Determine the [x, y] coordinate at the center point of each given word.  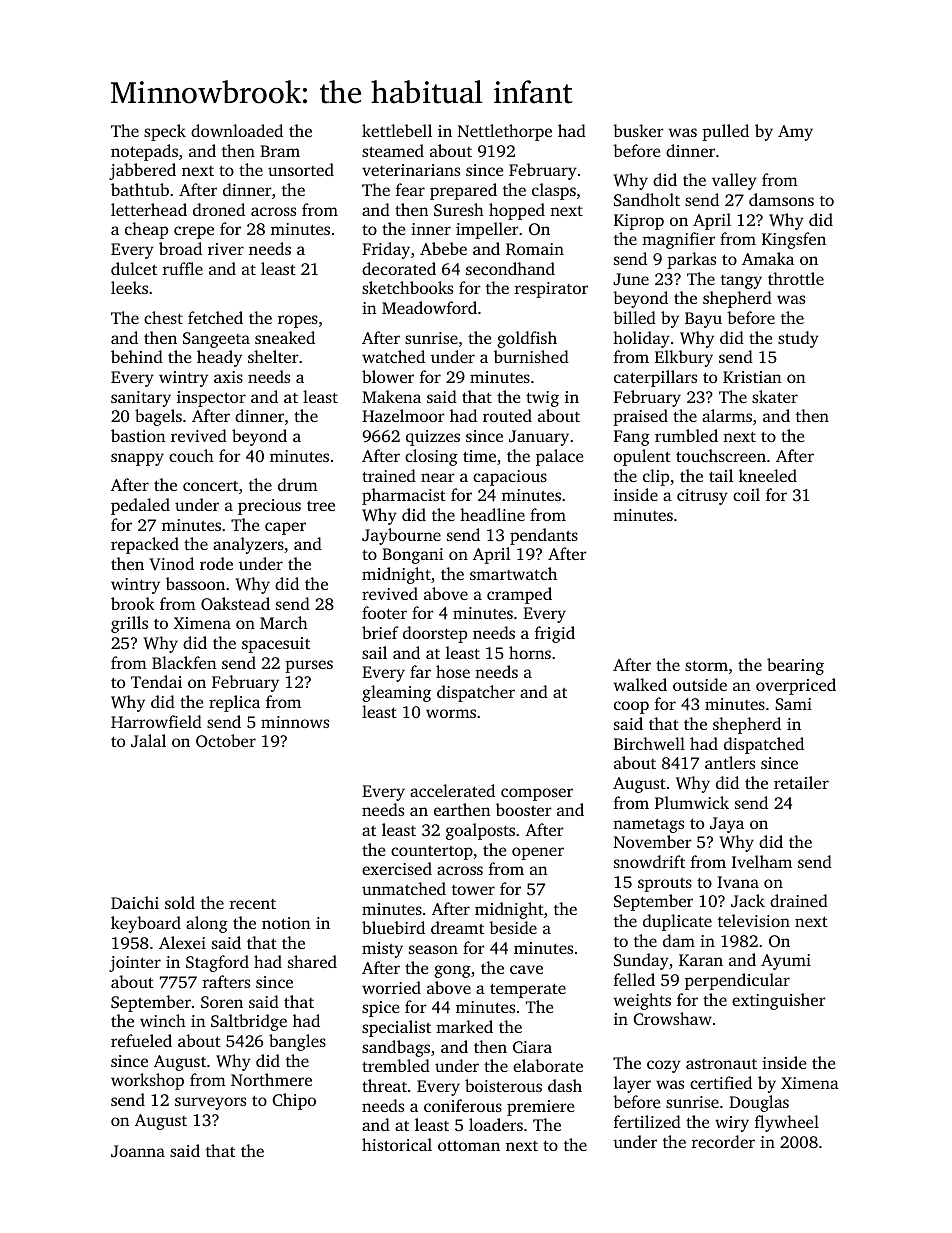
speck [165, 132]
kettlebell [397, 130]
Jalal [148, 741]
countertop [432, 853]
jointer [135, 964]
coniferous [463, 1105]
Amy [795, 133]
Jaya [727, 825]
